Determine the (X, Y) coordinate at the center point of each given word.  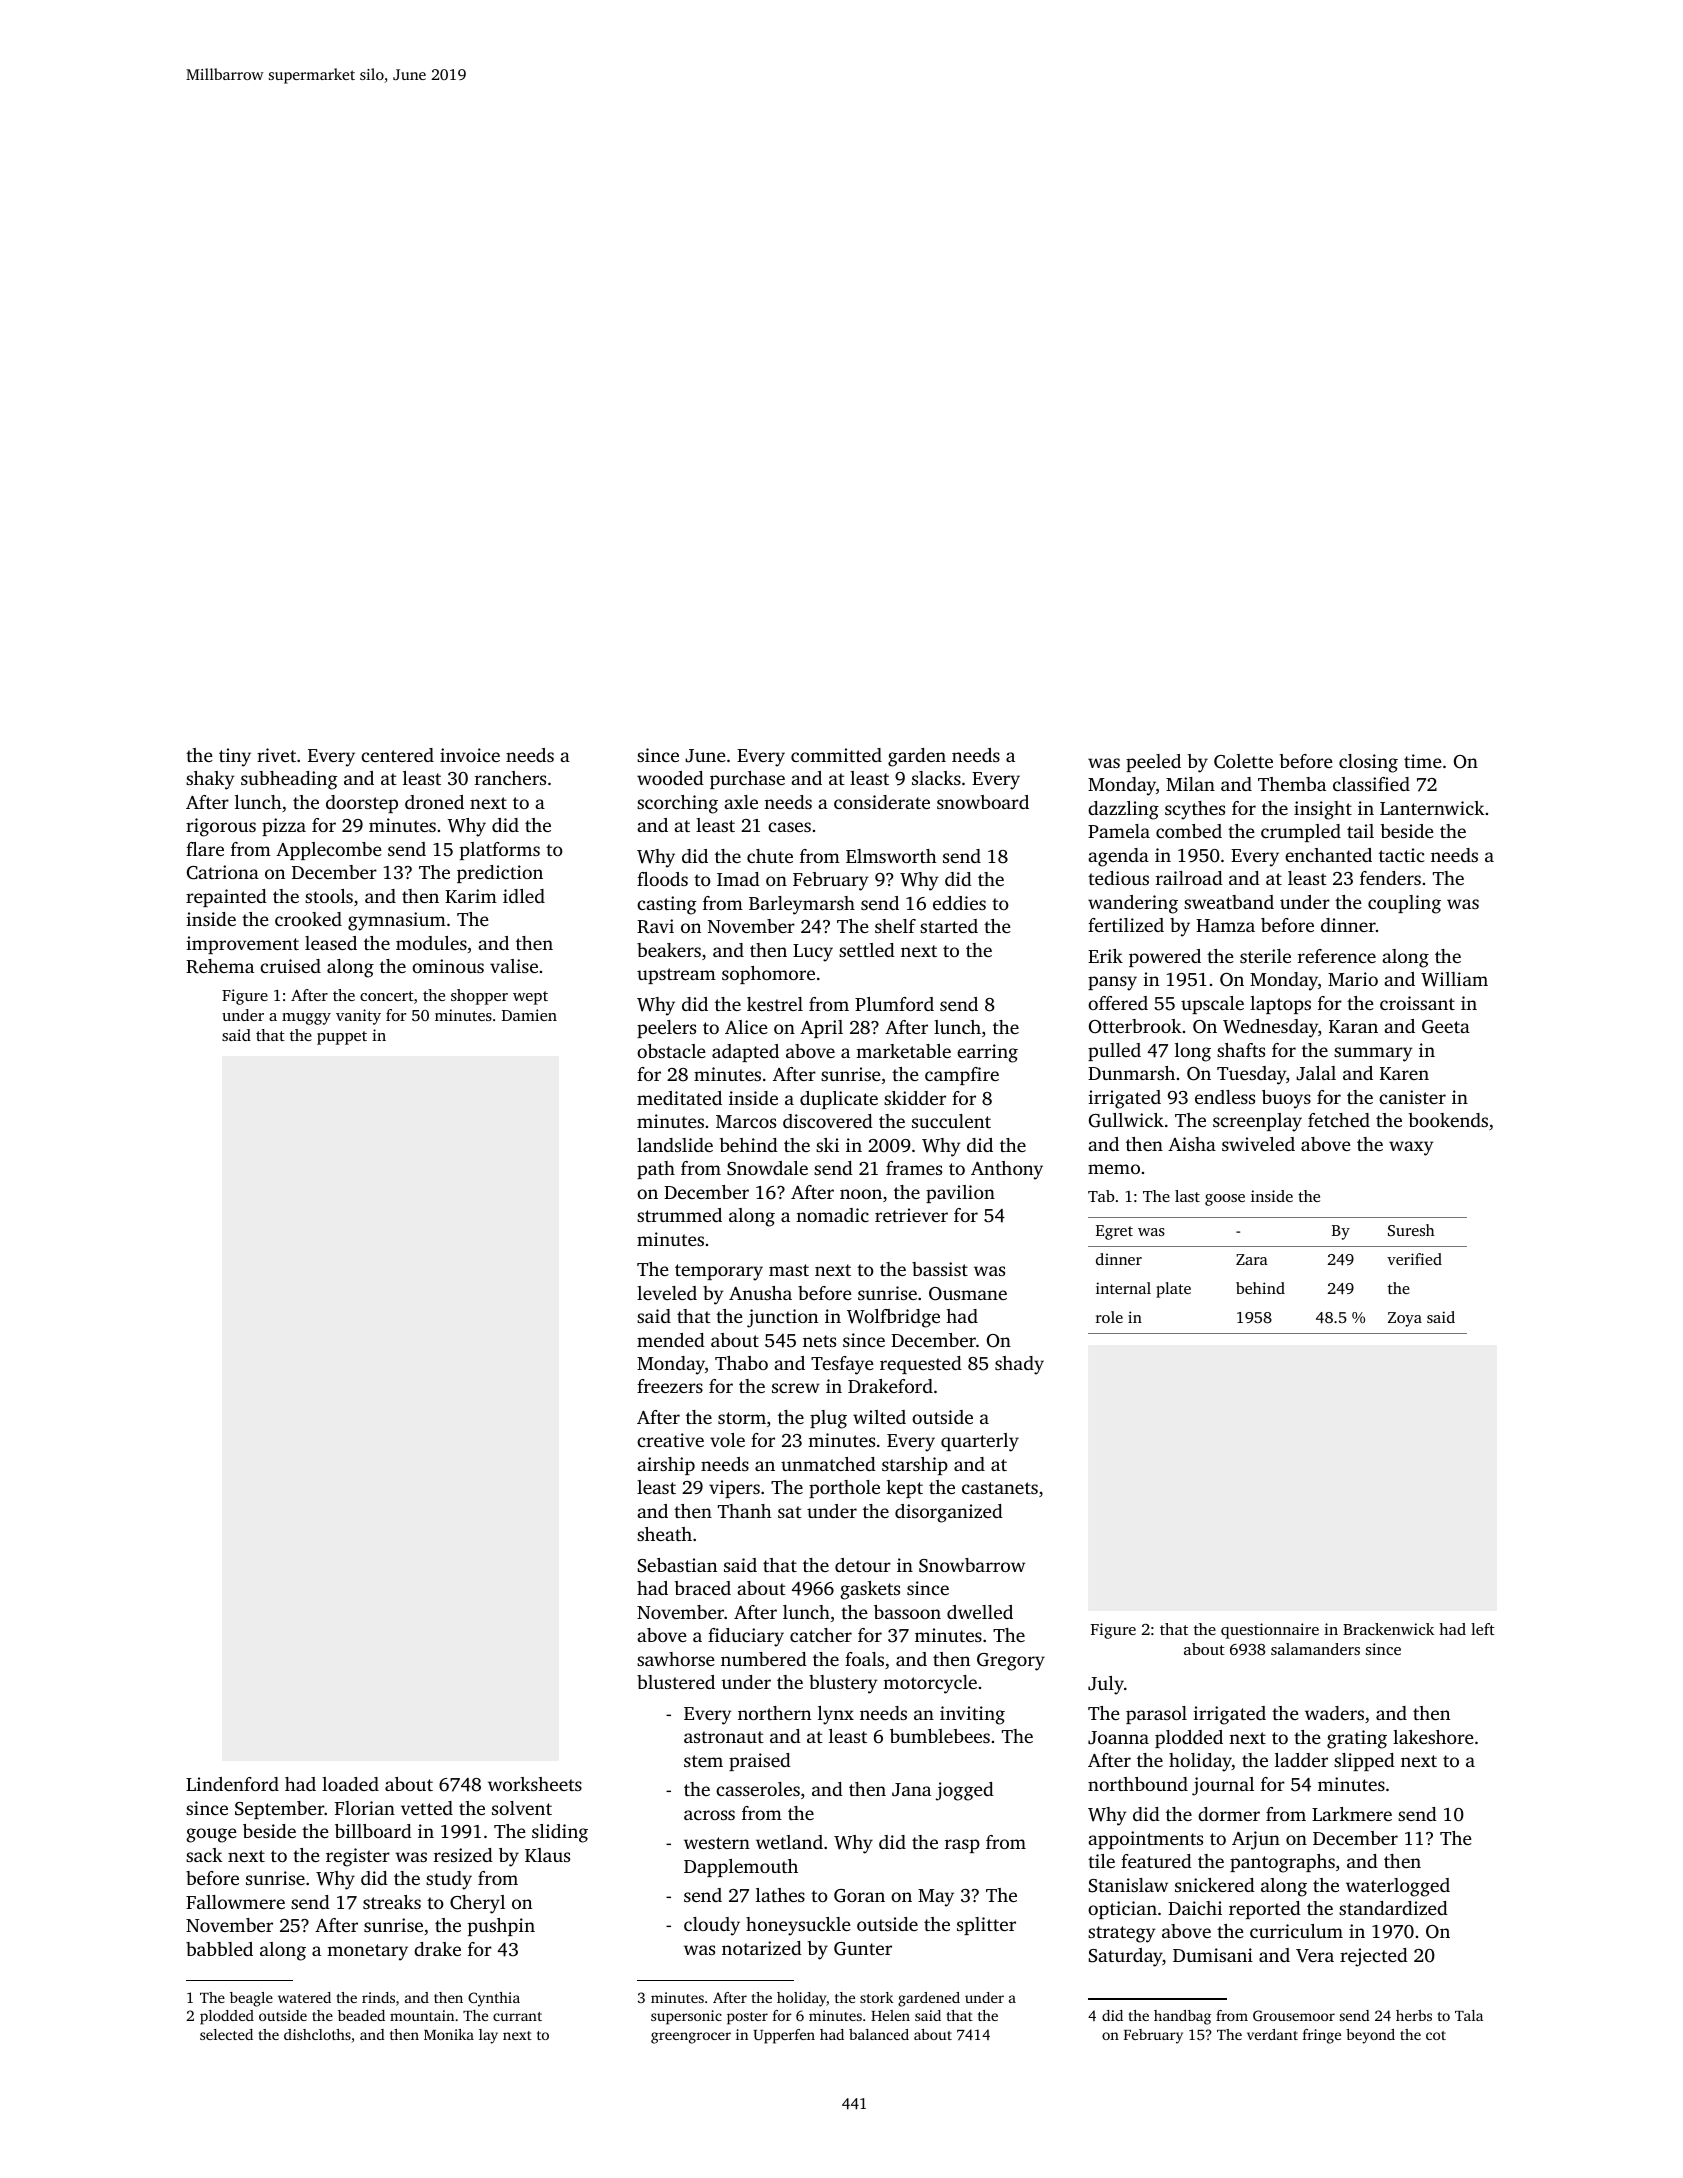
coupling (1404, 904)
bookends (1448, 1120)
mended (671, 1340)
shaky (210, 780)
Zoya (1405, 1319)
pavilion (960, 1194)
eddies (959, 903)
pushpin (501, 1927)
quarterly (980, 1442)
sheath (664, 1534)
